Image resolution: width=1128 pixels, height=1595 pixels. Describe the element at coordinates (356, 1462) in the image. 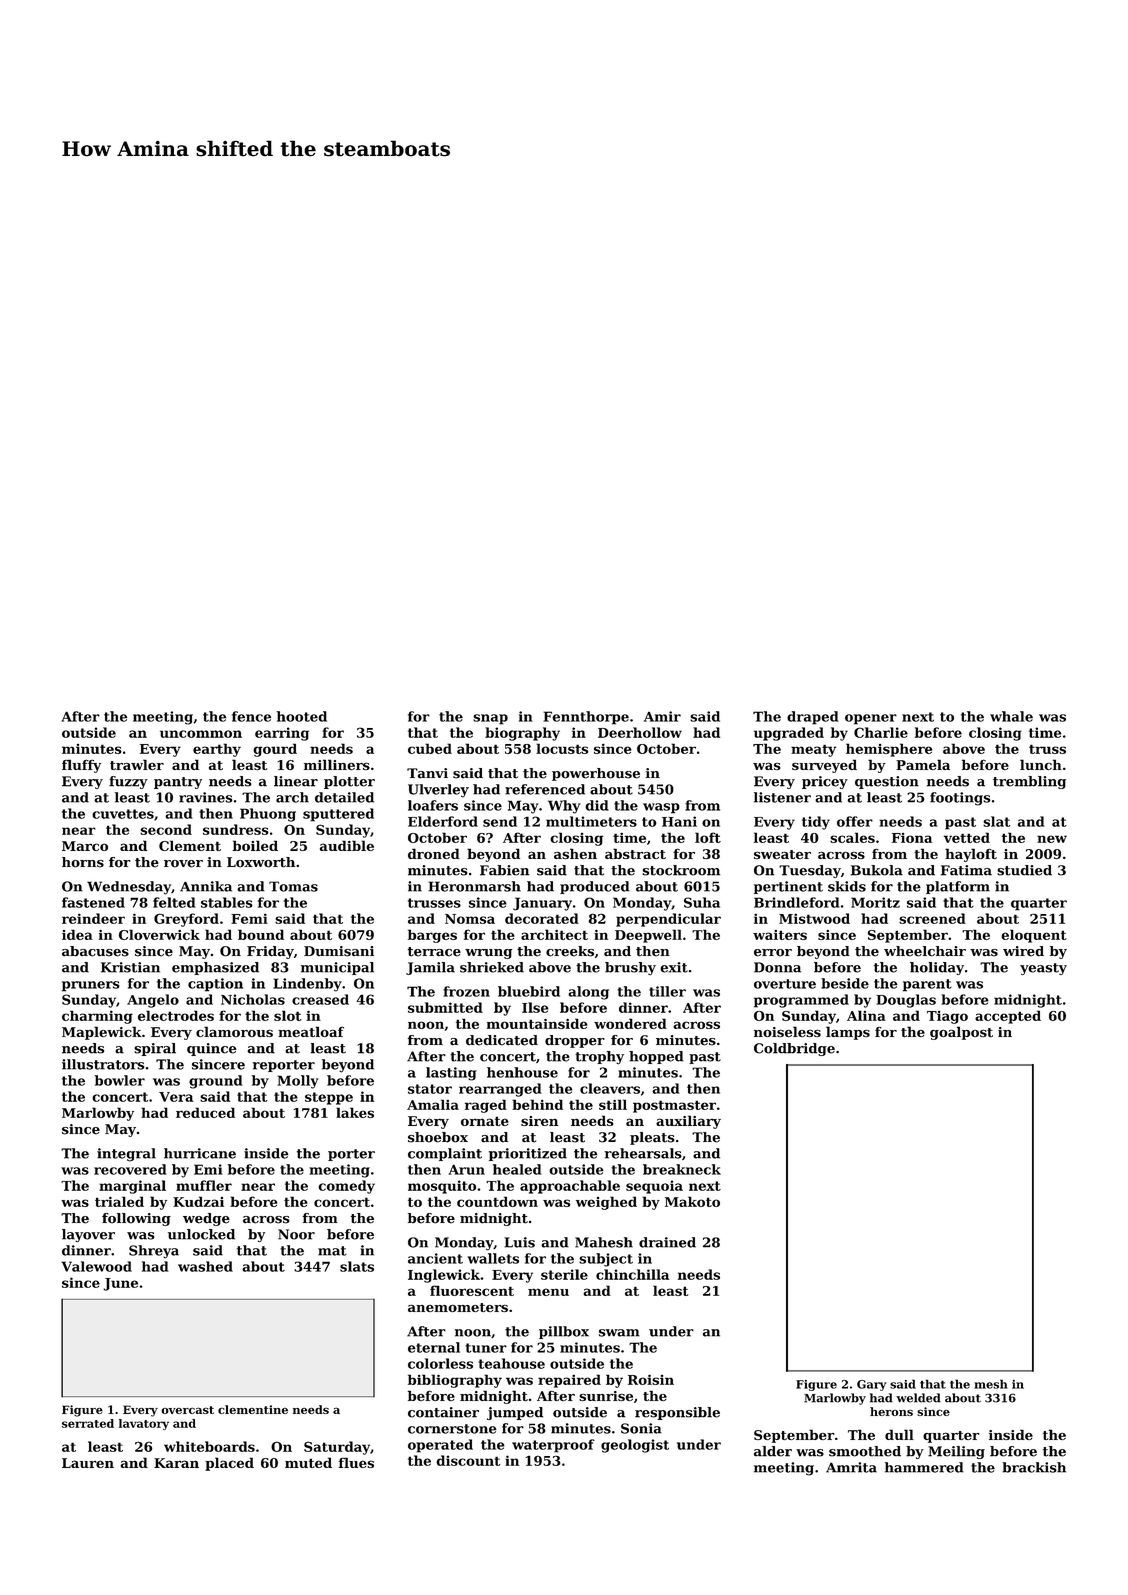

I see `flues` at that location.
